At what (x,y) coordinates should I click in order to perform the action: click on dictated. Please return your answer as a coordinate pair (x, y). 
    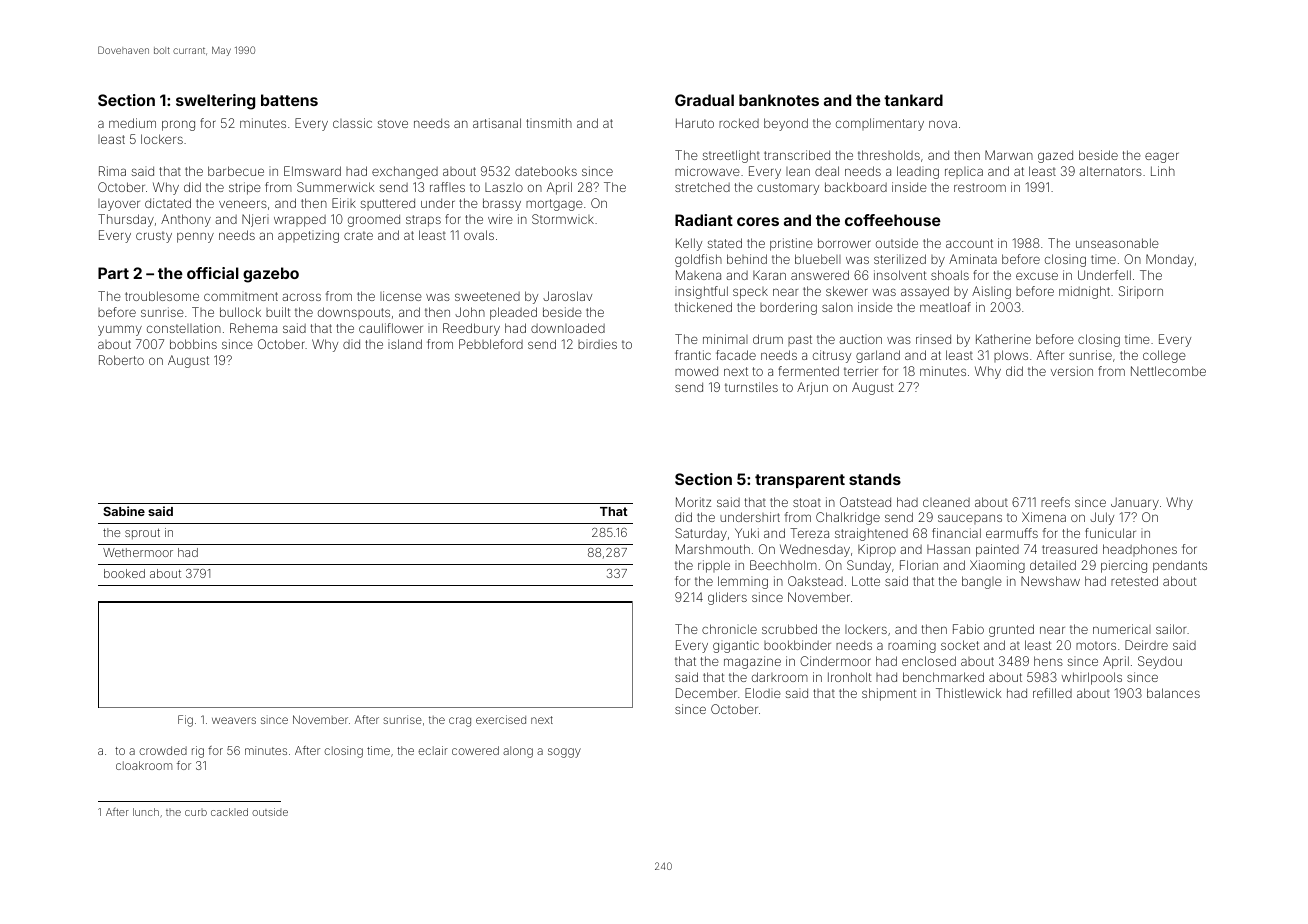
    Looking at the image, I should click on (168, 203).
